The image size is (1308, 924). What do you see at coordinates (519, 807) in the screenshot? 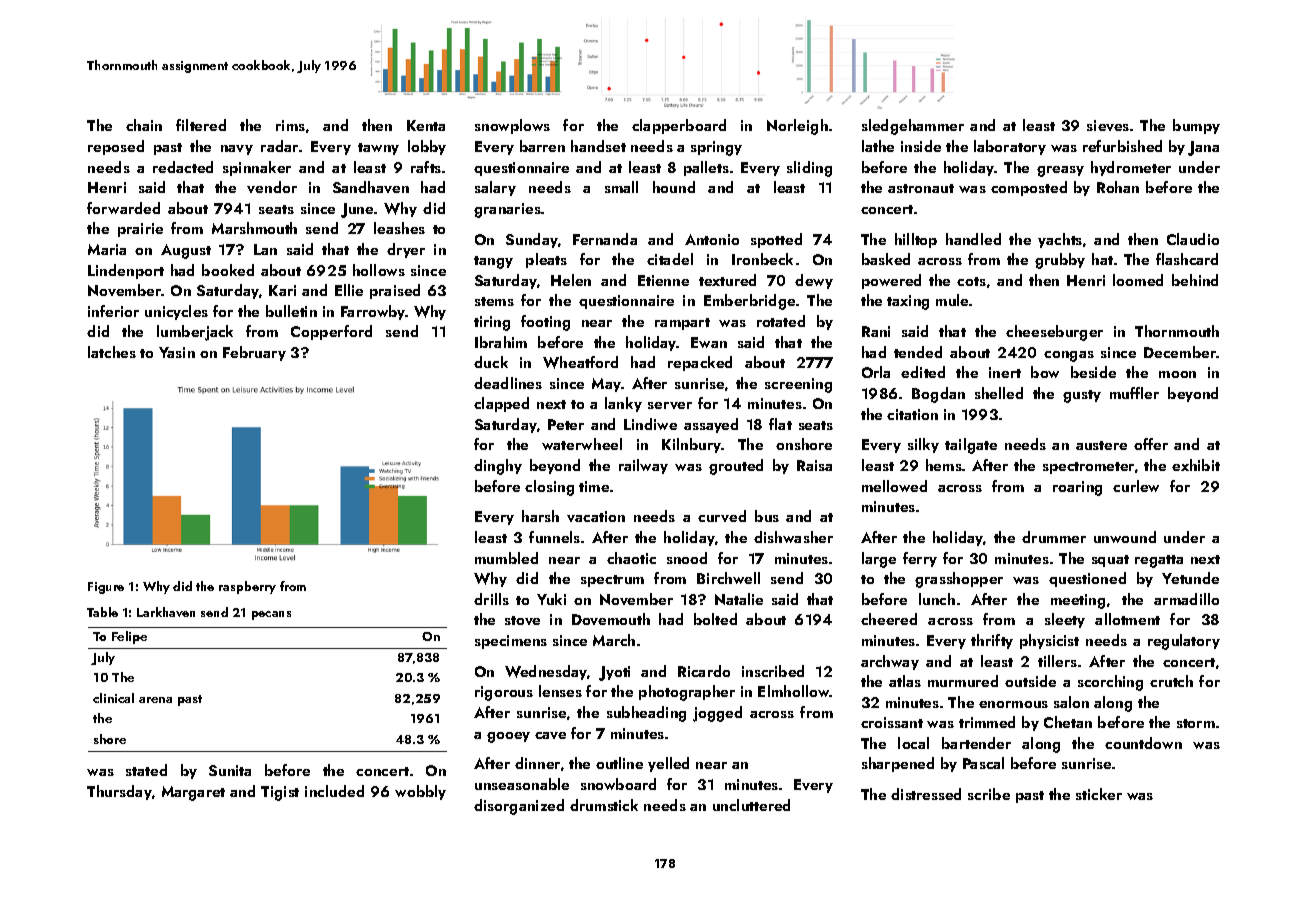
I see `disorganized` at bounding box center [519, 807].
